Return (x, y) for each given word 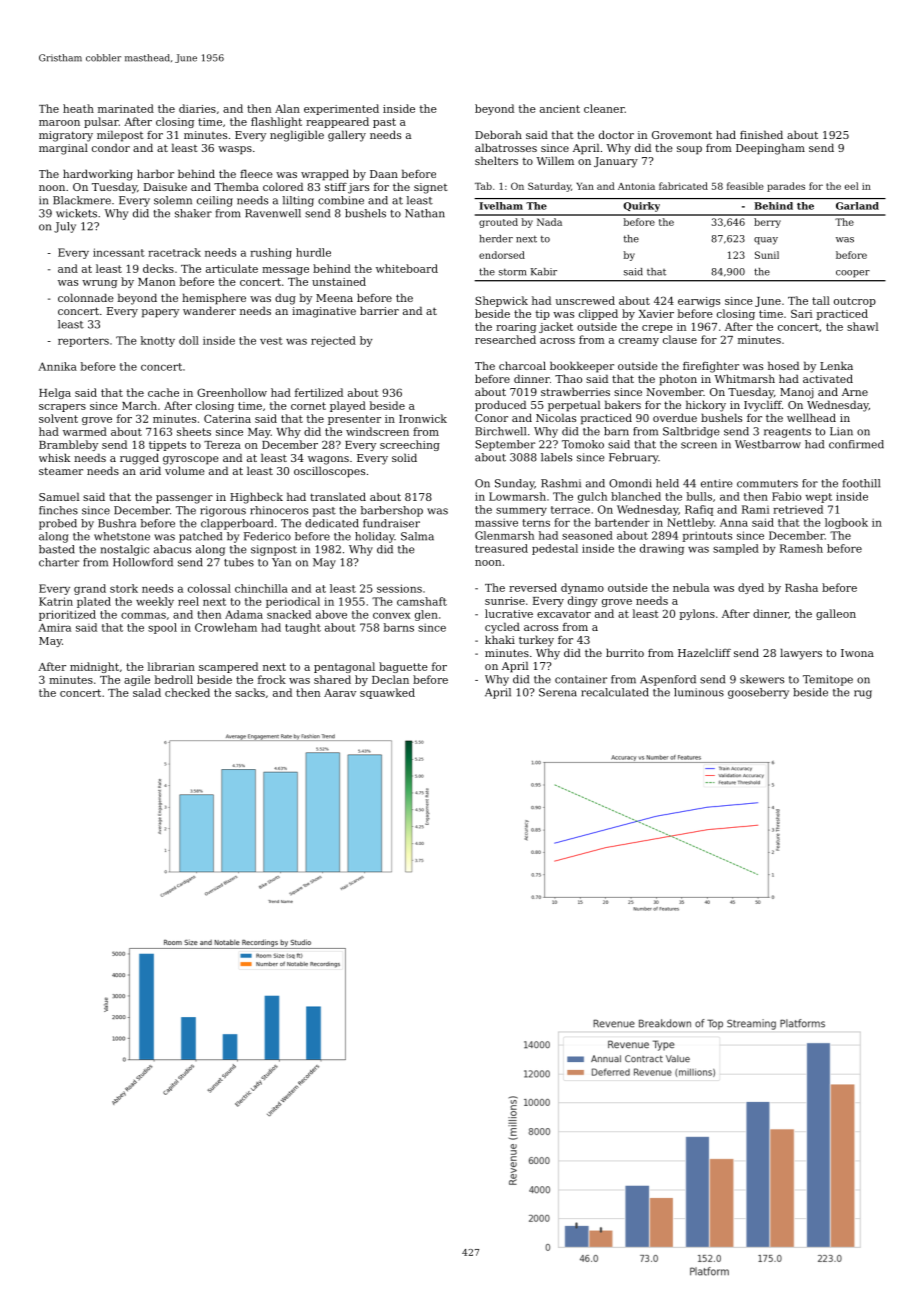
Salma (417, 536)
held (667, 483)
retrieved (798, 509)
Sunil (767, 255)
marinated (126, 108)
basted (57, 549)
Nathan (425, 213)
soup (689, 150)
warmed (85, 431)
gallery (347, 136)
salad (147, 692)
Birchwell (500, 431)
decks (158, 268)
